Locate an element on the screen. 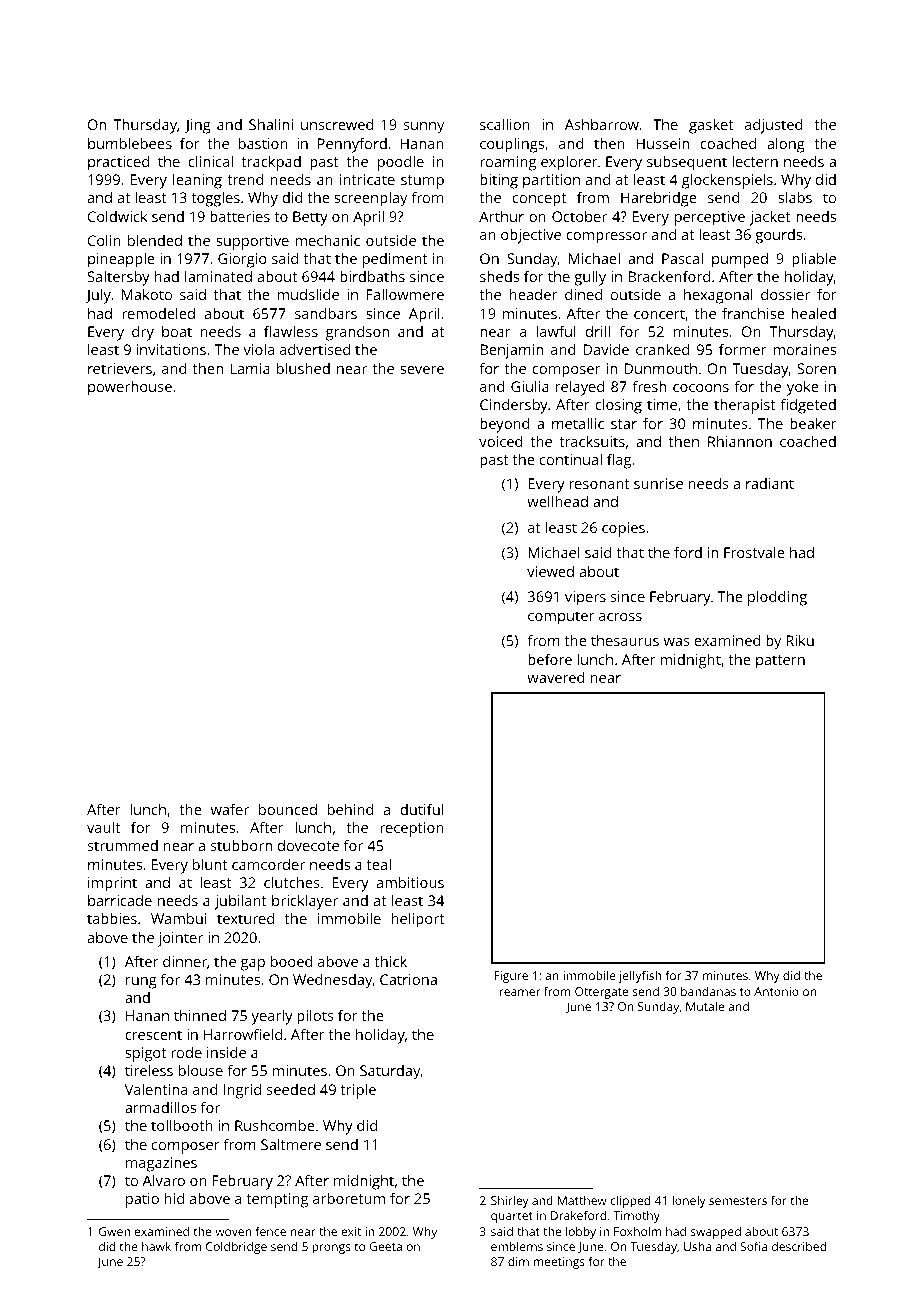 This screenshot has width=924, height=1308. bumblebees is located at coordinates (130, 143).
